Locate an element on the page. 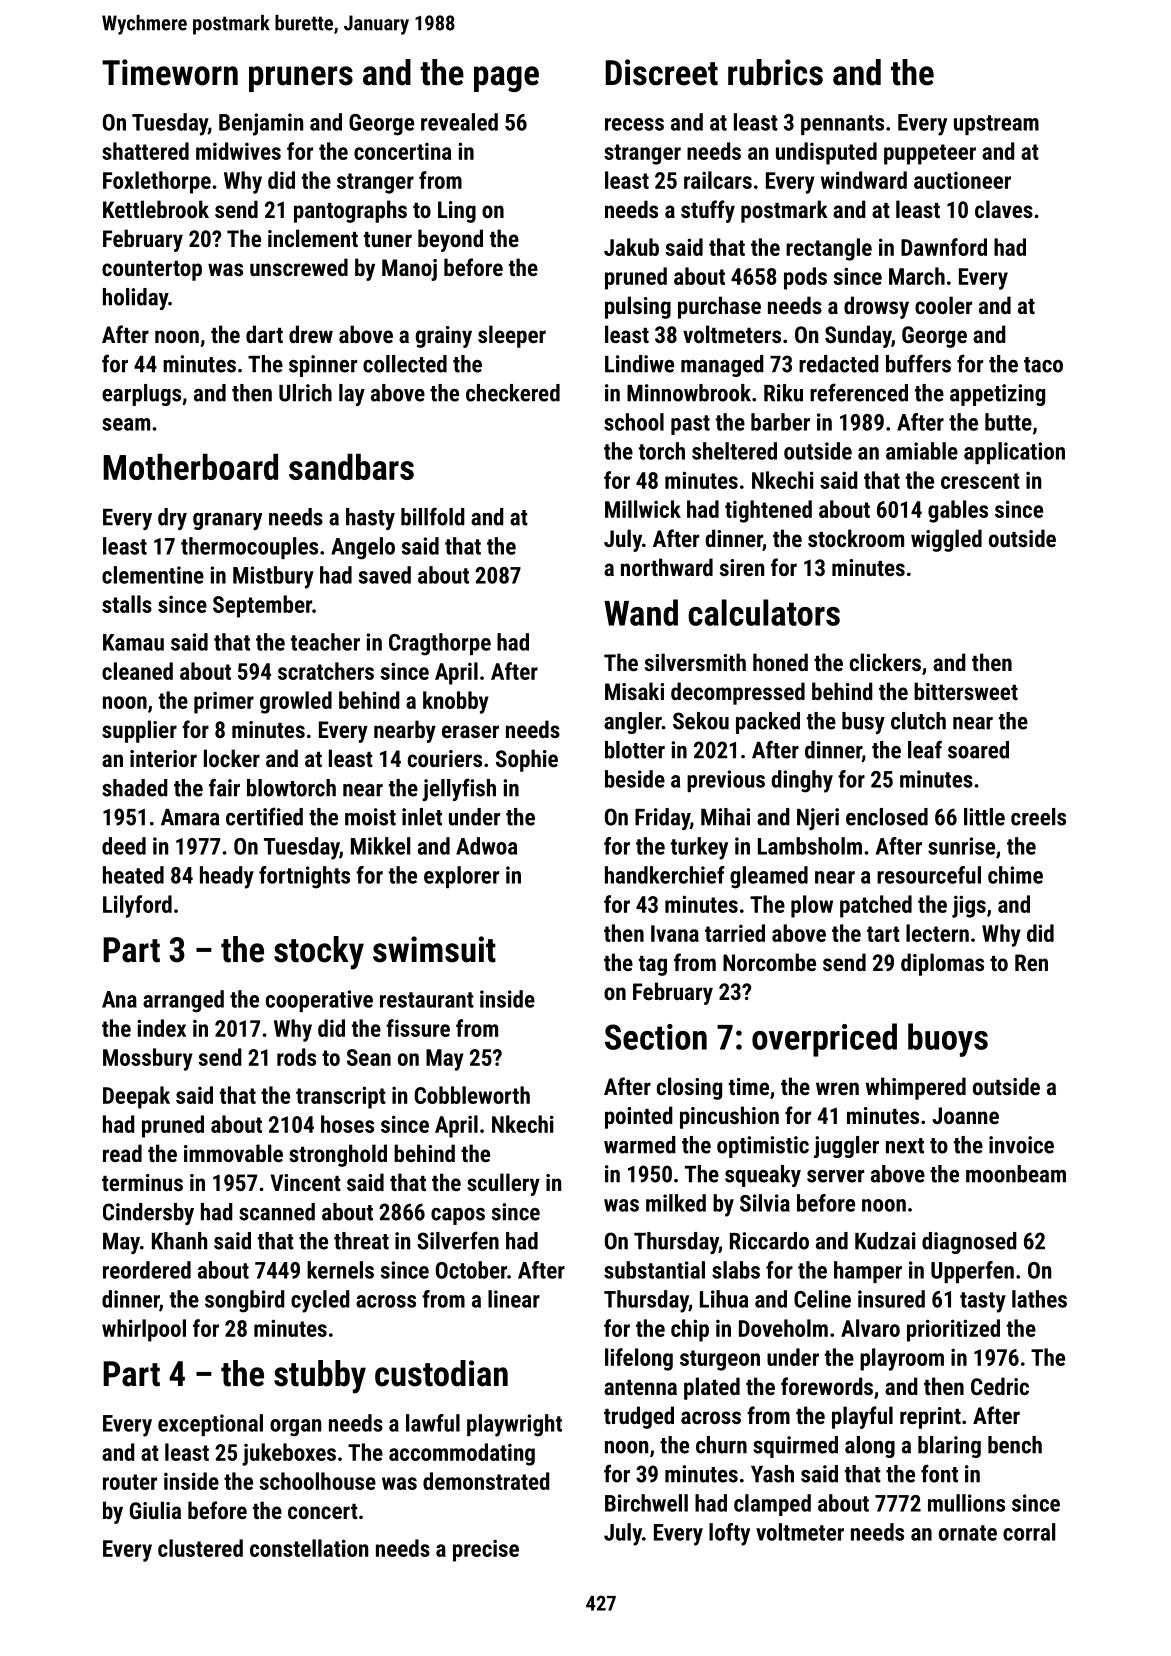 This document has width=1171, height=1656. corral is located at coordinates (1029, 1532).
